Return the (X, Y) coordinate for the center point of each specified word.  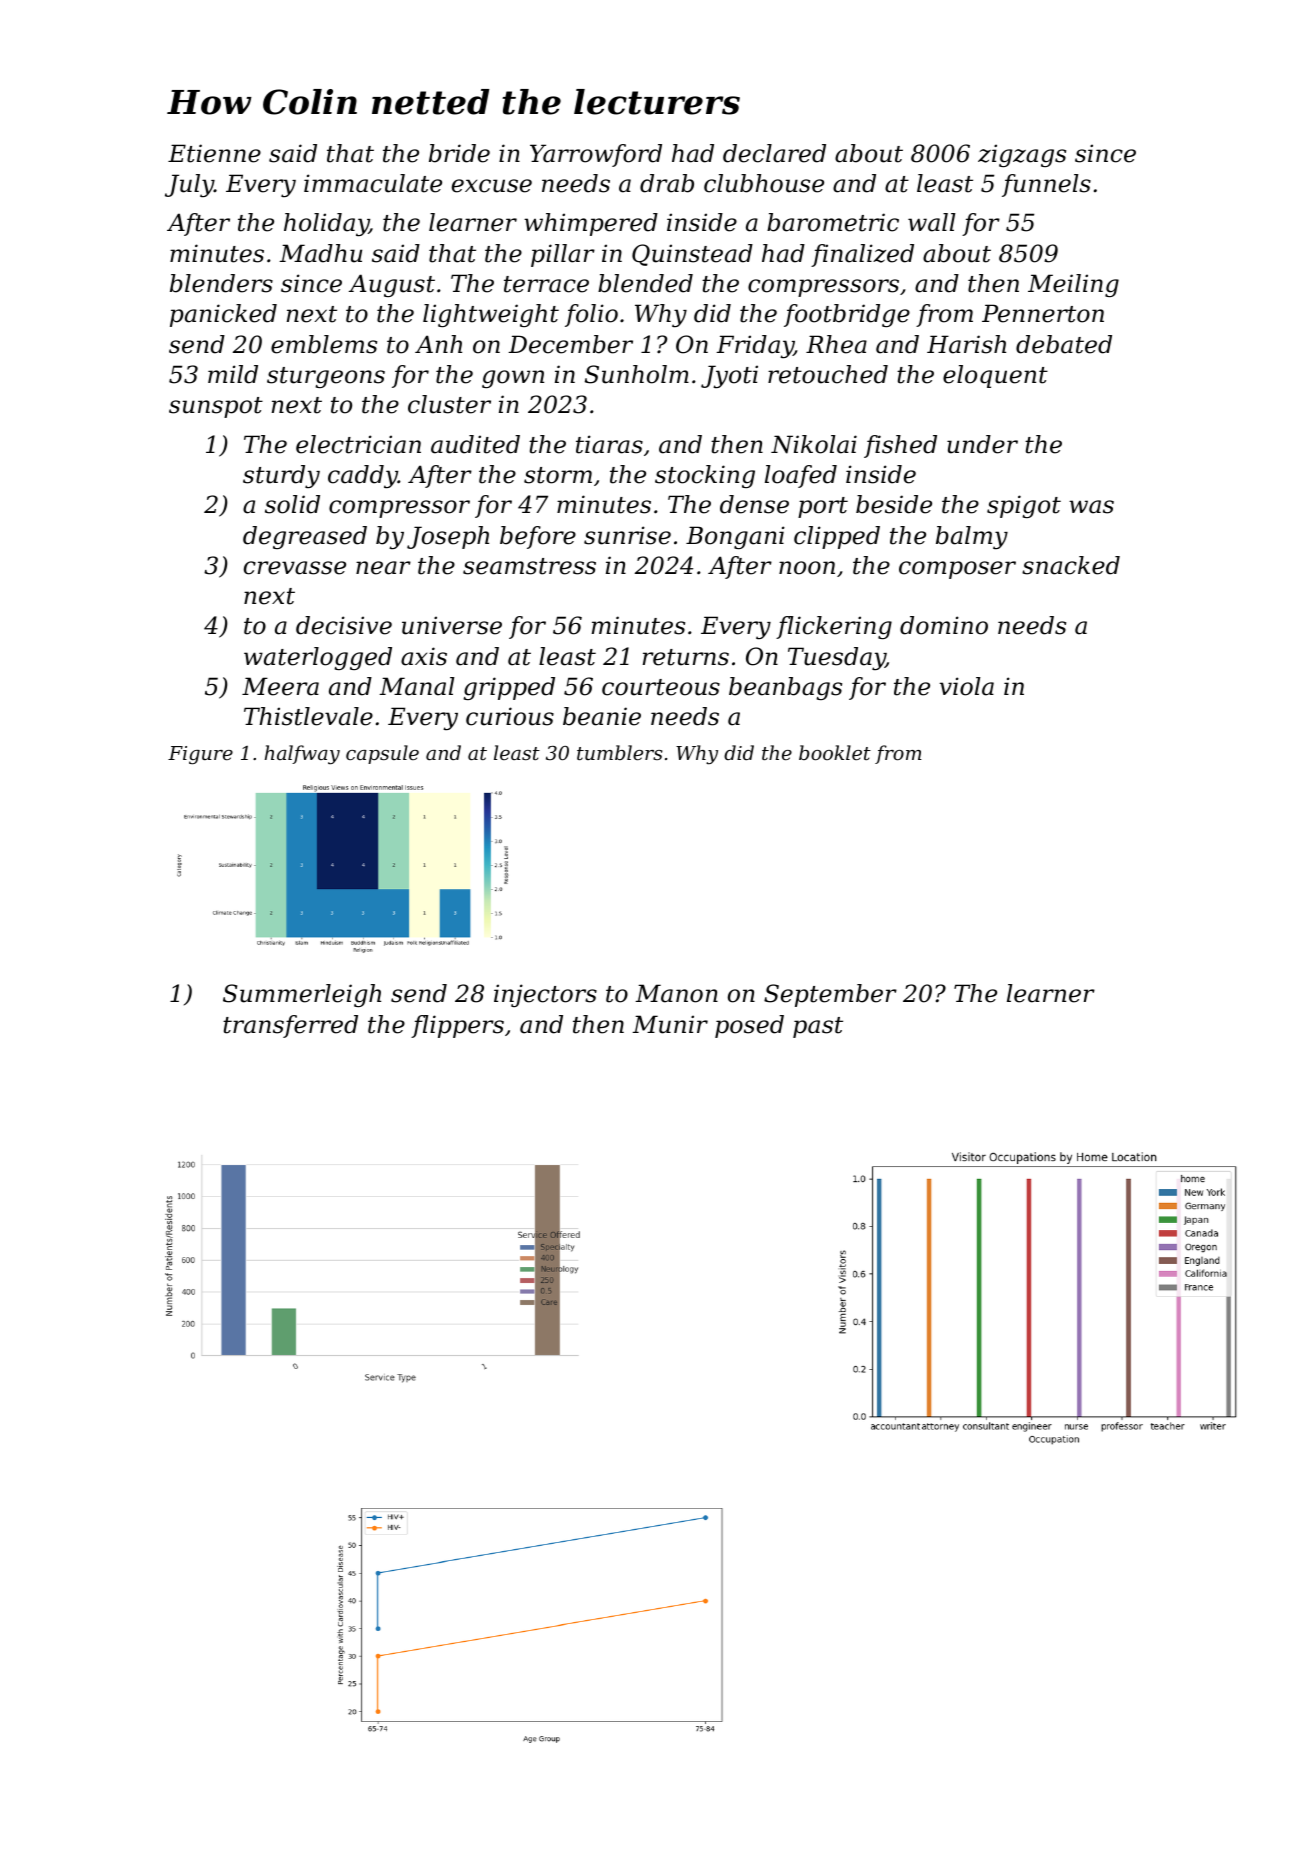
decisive (344, 625)
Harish (966, 344)
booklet (835, 752)
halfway (302, 754)
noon (807, 568)
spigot (1024, 506)
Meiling (1073, 285)
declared (774, 153)
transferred (290, 1026)
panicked (223, 315)
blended (645, 283)
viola (966, 686)
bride (459, 153)
